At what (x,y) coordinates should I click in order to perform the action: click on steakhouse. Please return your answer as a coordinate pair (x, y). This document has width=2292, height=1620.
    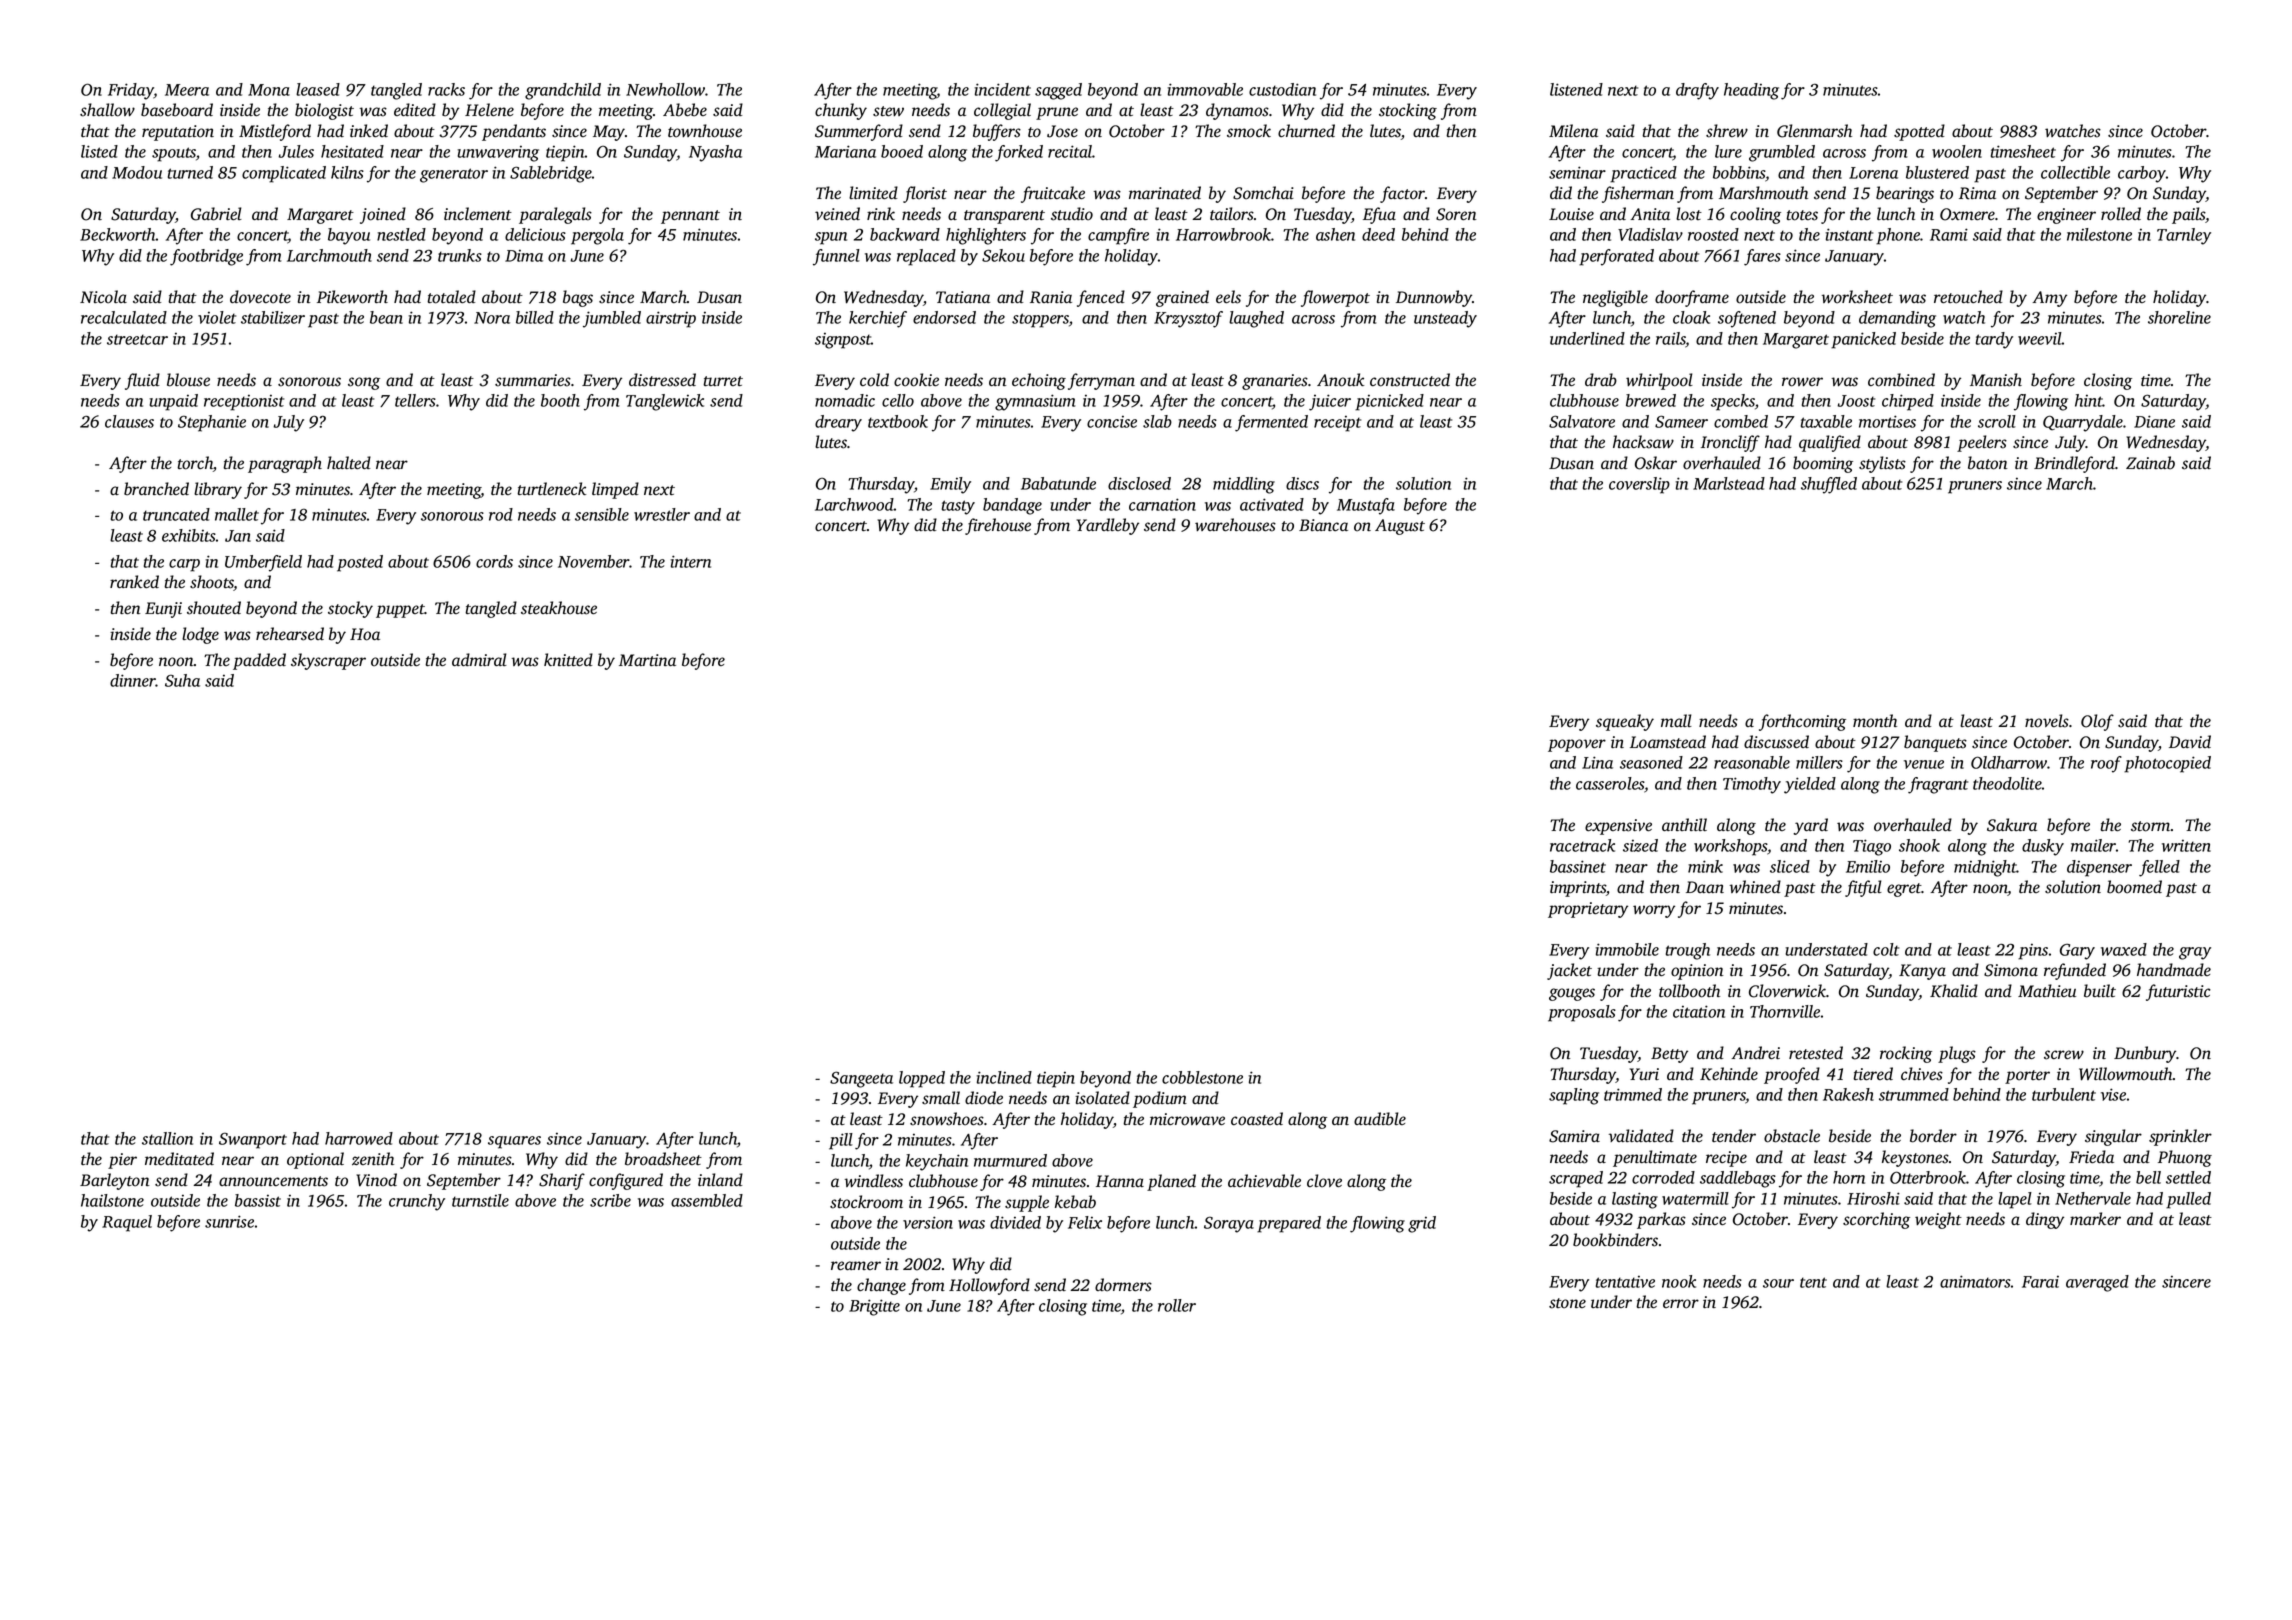
    Looking at the image, I should click on (559, 608).
